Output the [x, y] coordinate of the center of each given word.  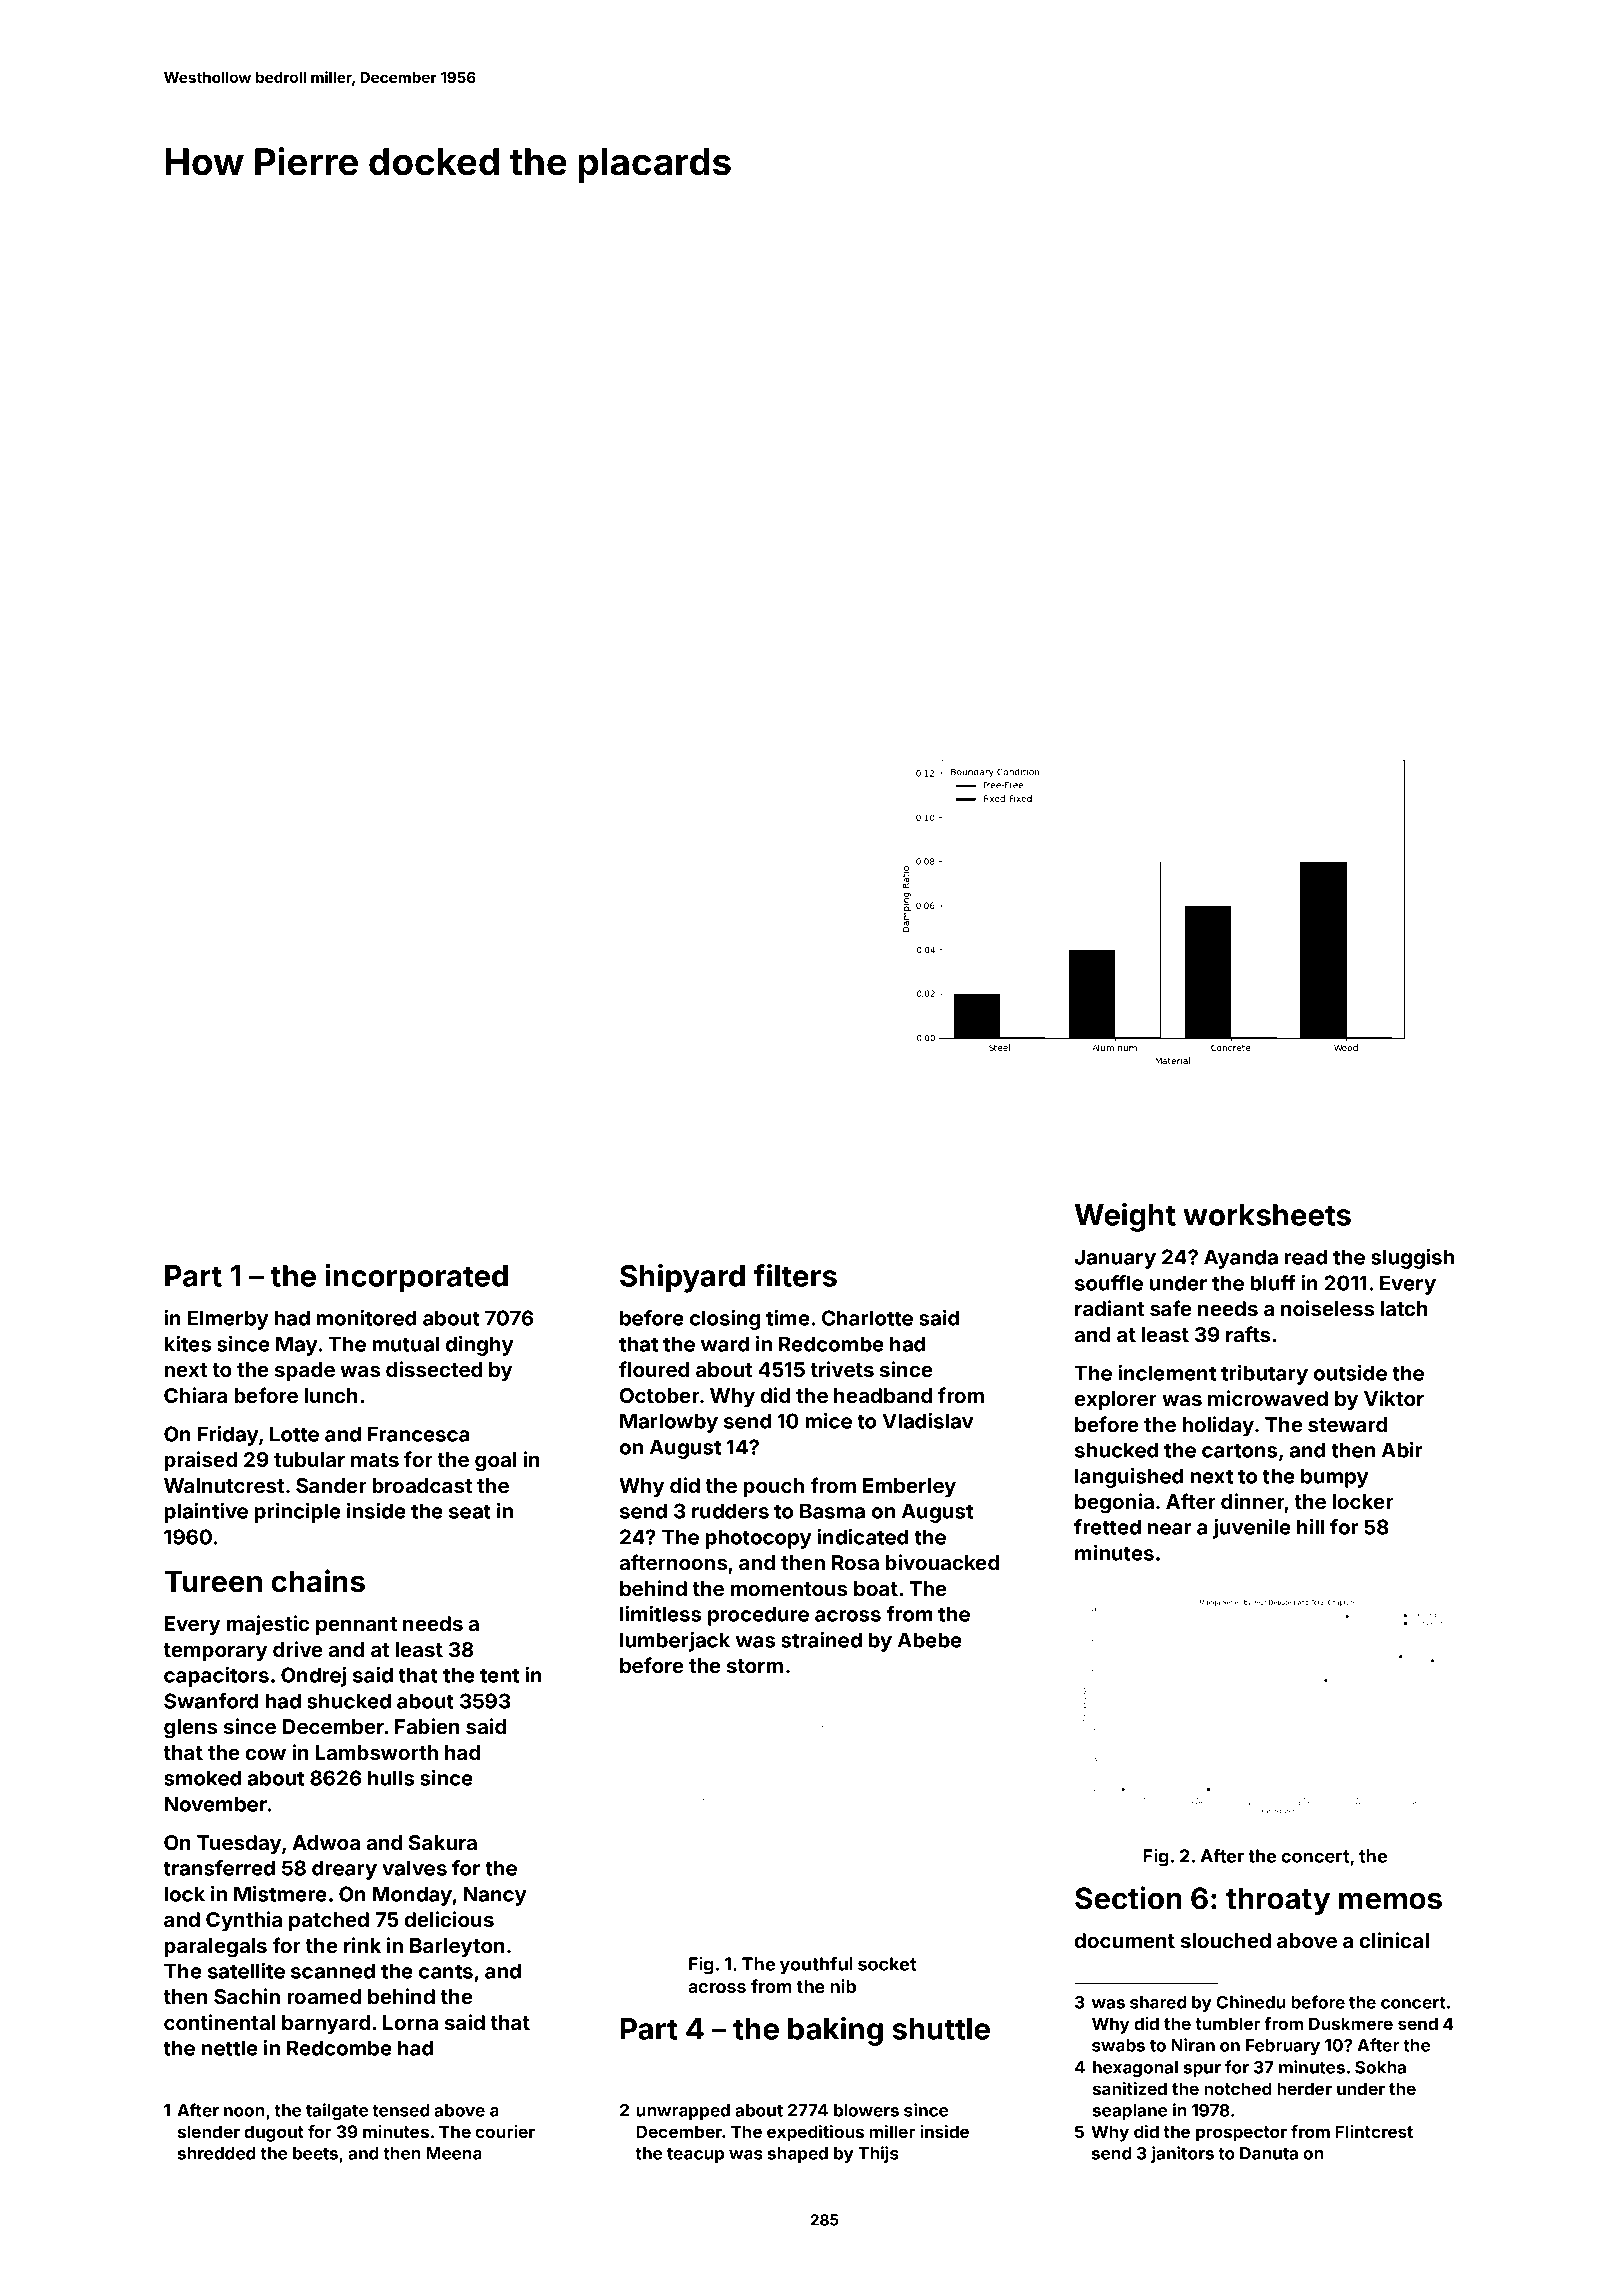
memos [1390, 1901]
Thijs [878, 2154]
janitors [1182, 2154]
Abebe [930, 1640]
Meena [454, 2153]
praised [201, 1461]
